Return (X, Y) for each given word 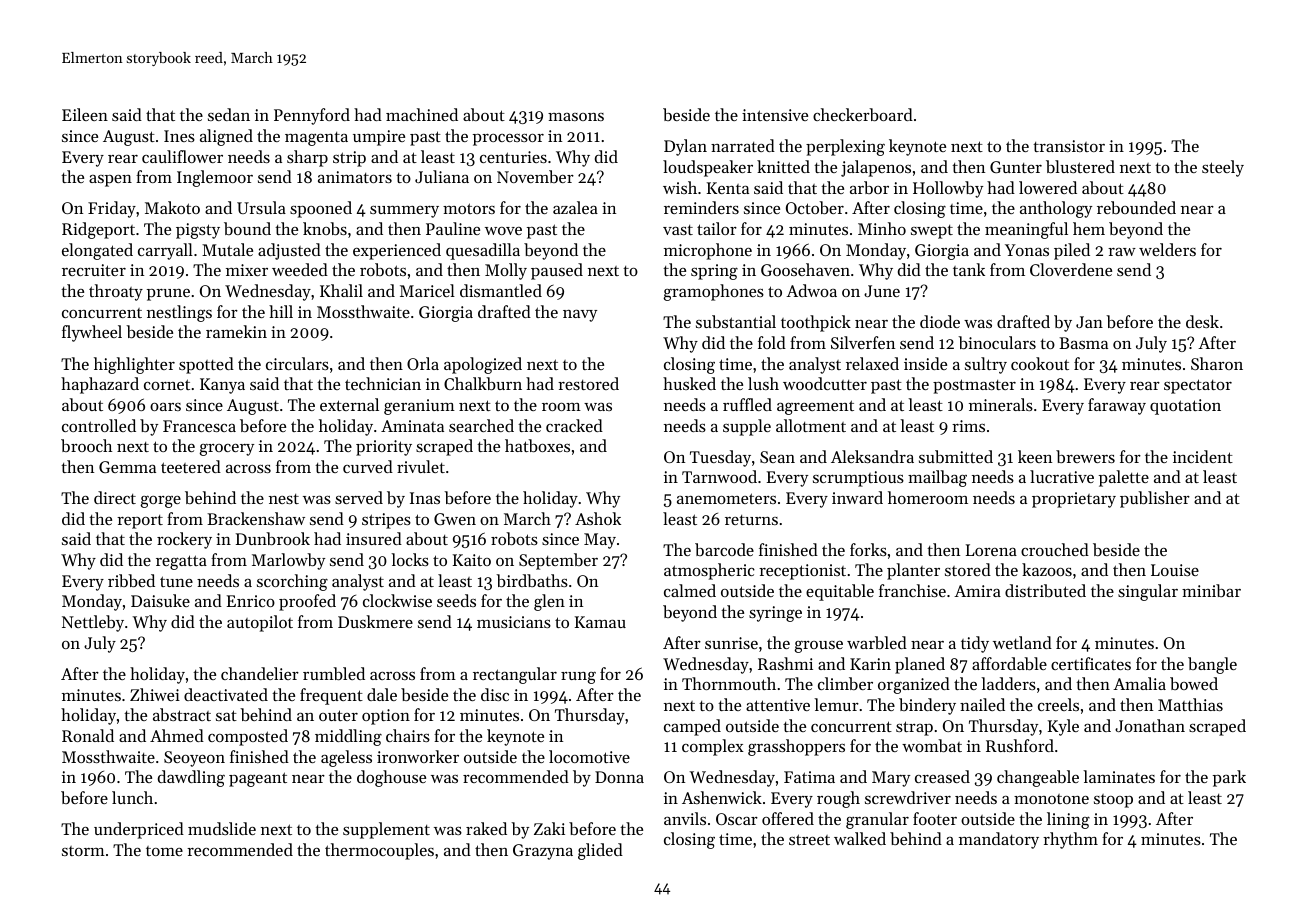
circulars (297, 363)
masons (576, 117)
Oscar (737, 819)
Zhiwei (155, 694)
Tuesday (720, 458)
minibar (1211, 590)
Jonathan (1150, 725)
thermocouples (379, 851)
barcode (724, 549)
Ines (179, 136)
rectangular (515, 675)
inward (857, 497)
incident (1203, 456)
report (140, 522)
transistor (1069, 146)
